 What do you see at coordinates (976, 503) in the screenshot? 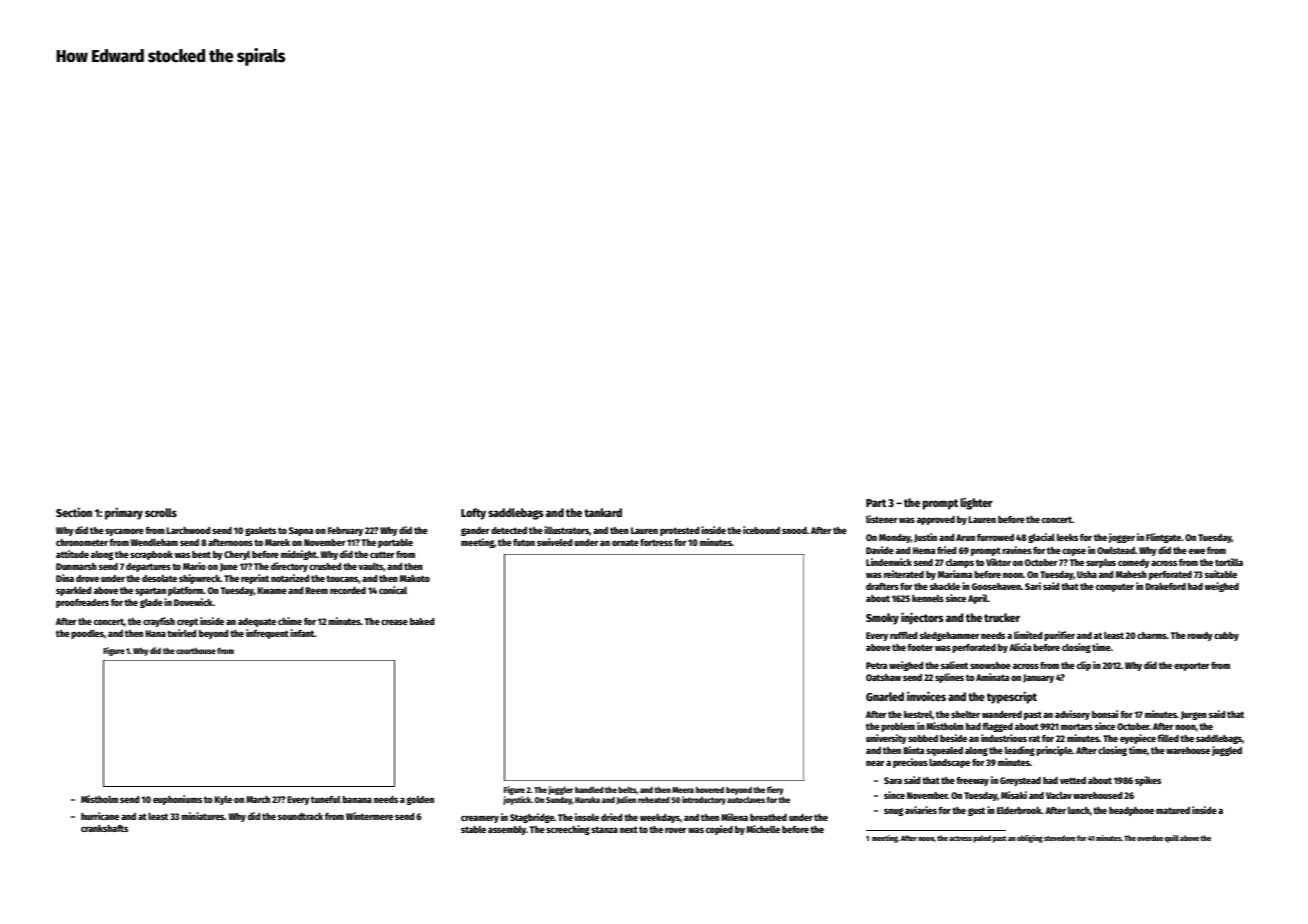
I see `lighter` at bounding box center [976, 503].
